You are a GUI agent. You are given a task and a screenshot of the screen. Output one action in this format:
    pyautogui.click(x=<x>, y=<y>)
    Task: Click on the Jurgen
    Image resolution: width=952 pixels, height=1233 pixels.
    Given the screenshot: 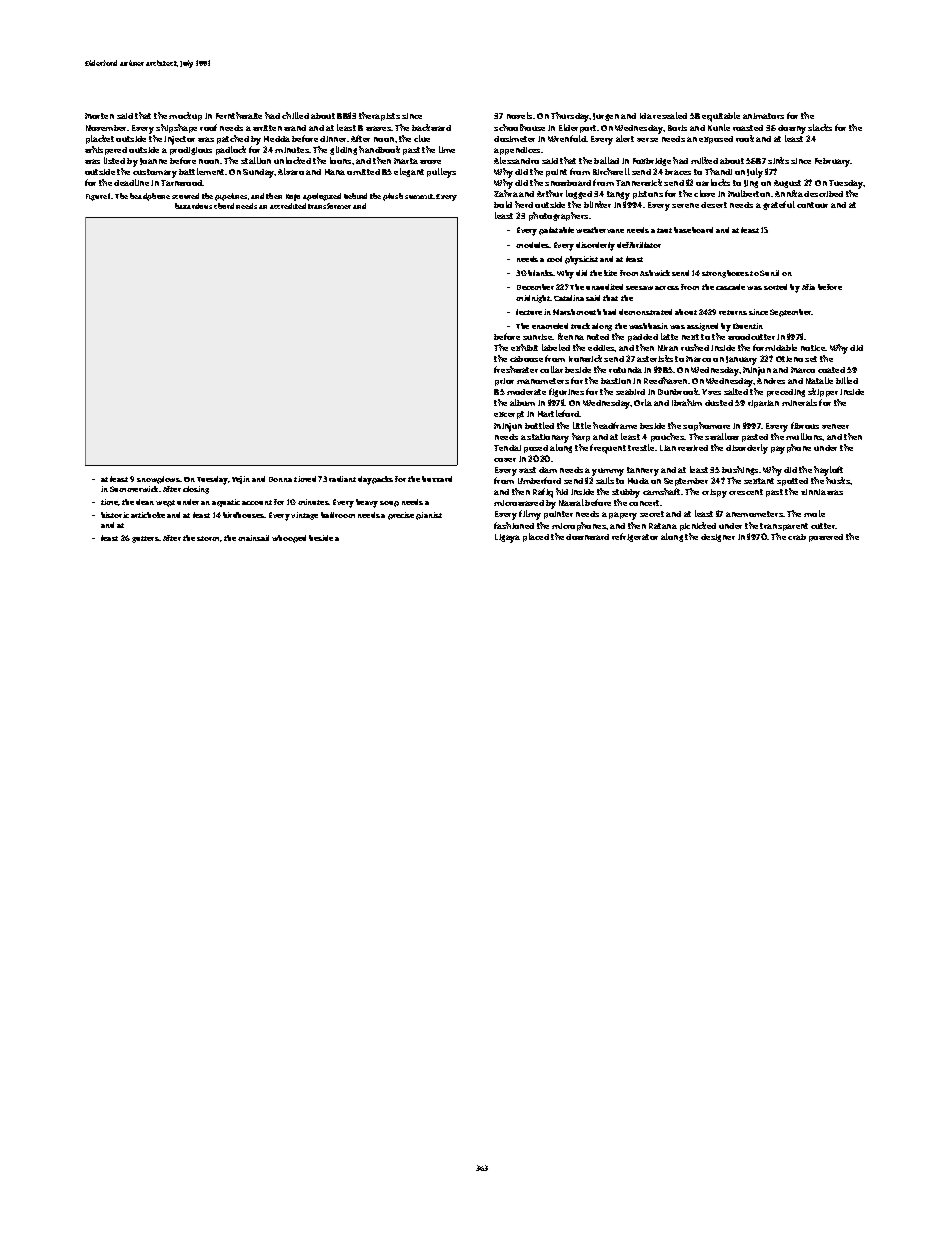 What is the action you would take?
    pyautogui.click(x=606, y=117)
